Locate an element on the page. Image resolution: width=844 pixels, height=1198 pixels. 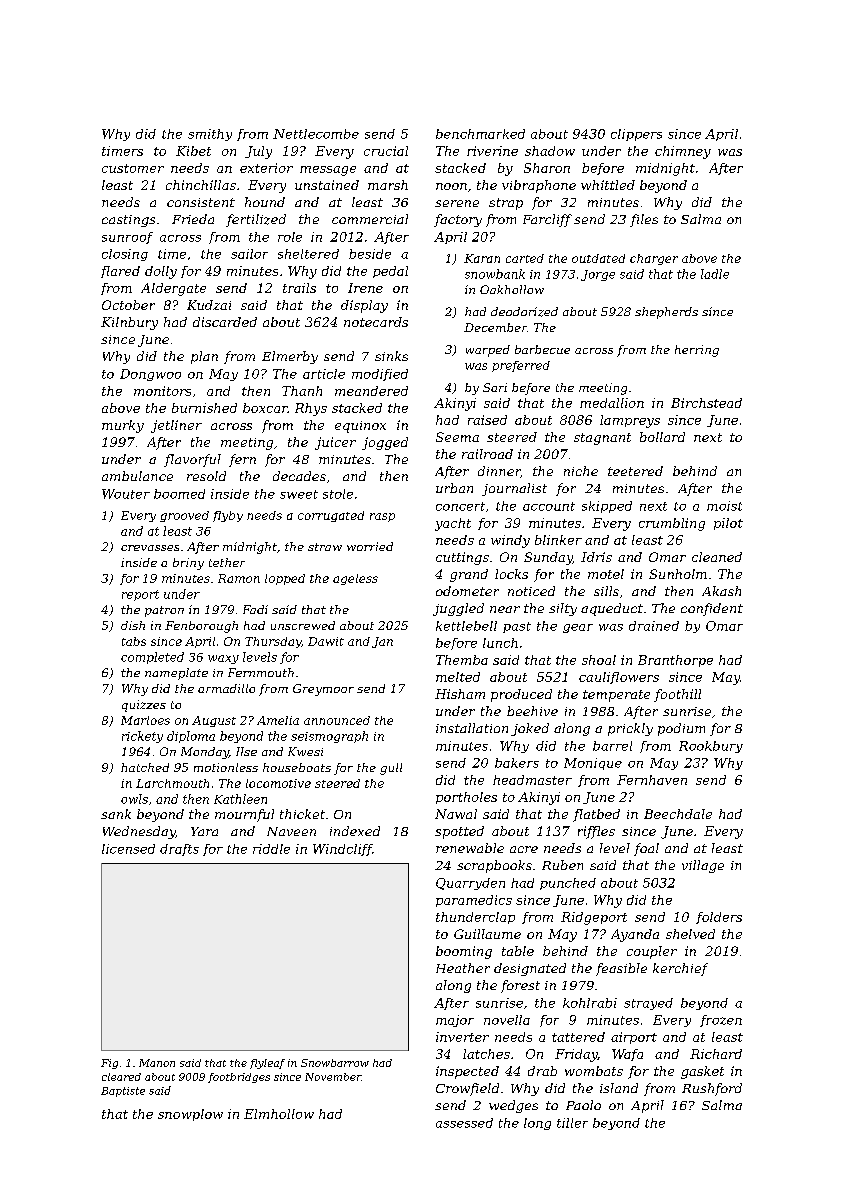
customer is located at coordinates (133, 168).
